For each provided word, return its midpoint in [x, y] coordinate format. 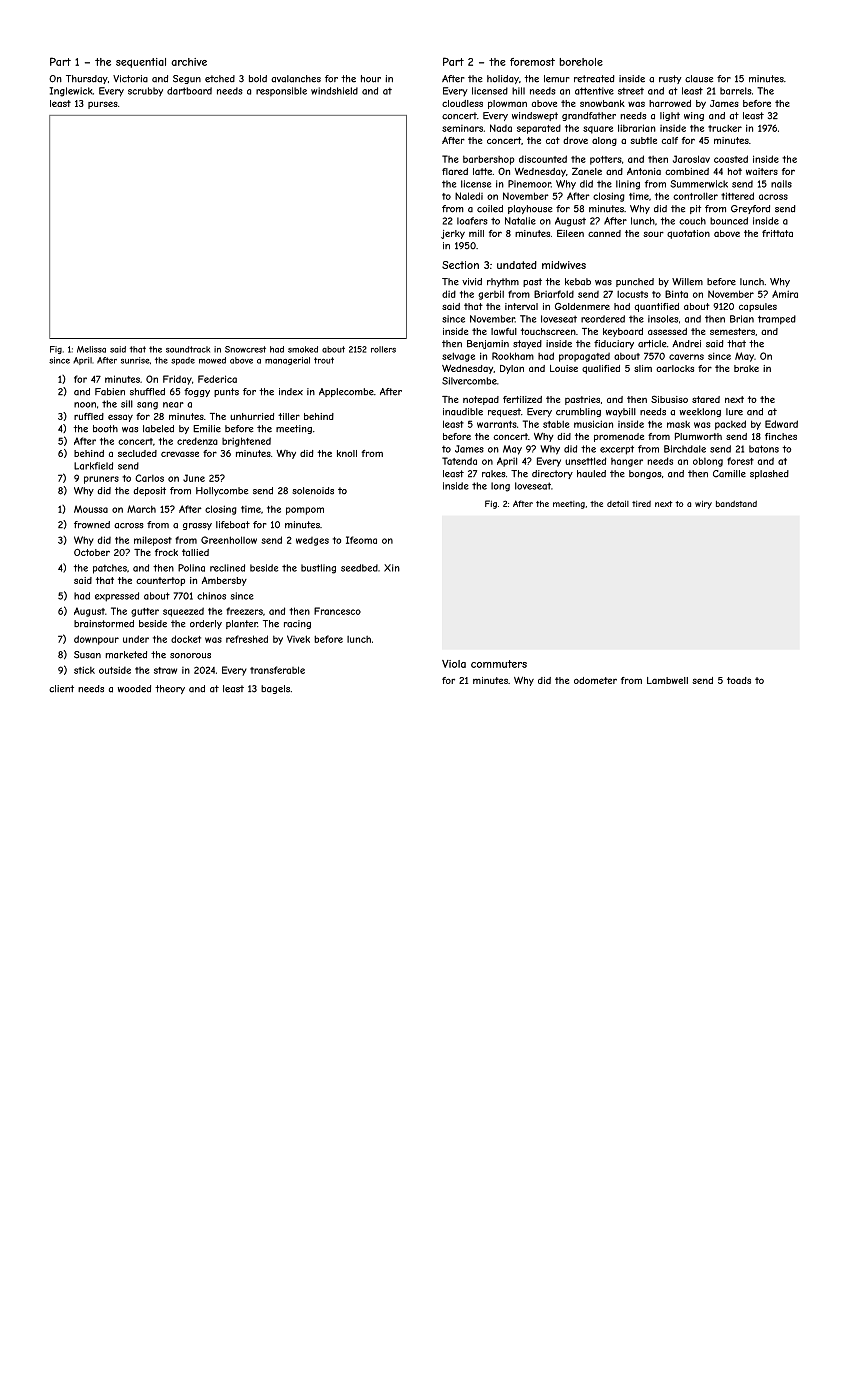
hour [371, 79]
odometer [595, 680]
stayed [527, 344]
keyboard [623, 332]
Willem [687, 282]
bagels [275, 689]
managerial [287, 361]
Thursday [87, 79]
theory [170, 689]
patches [110, 569]
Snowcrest [245, 349]
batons [764, 449]
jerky [453, 234]
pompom [305, 511]
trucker [725, 128]
